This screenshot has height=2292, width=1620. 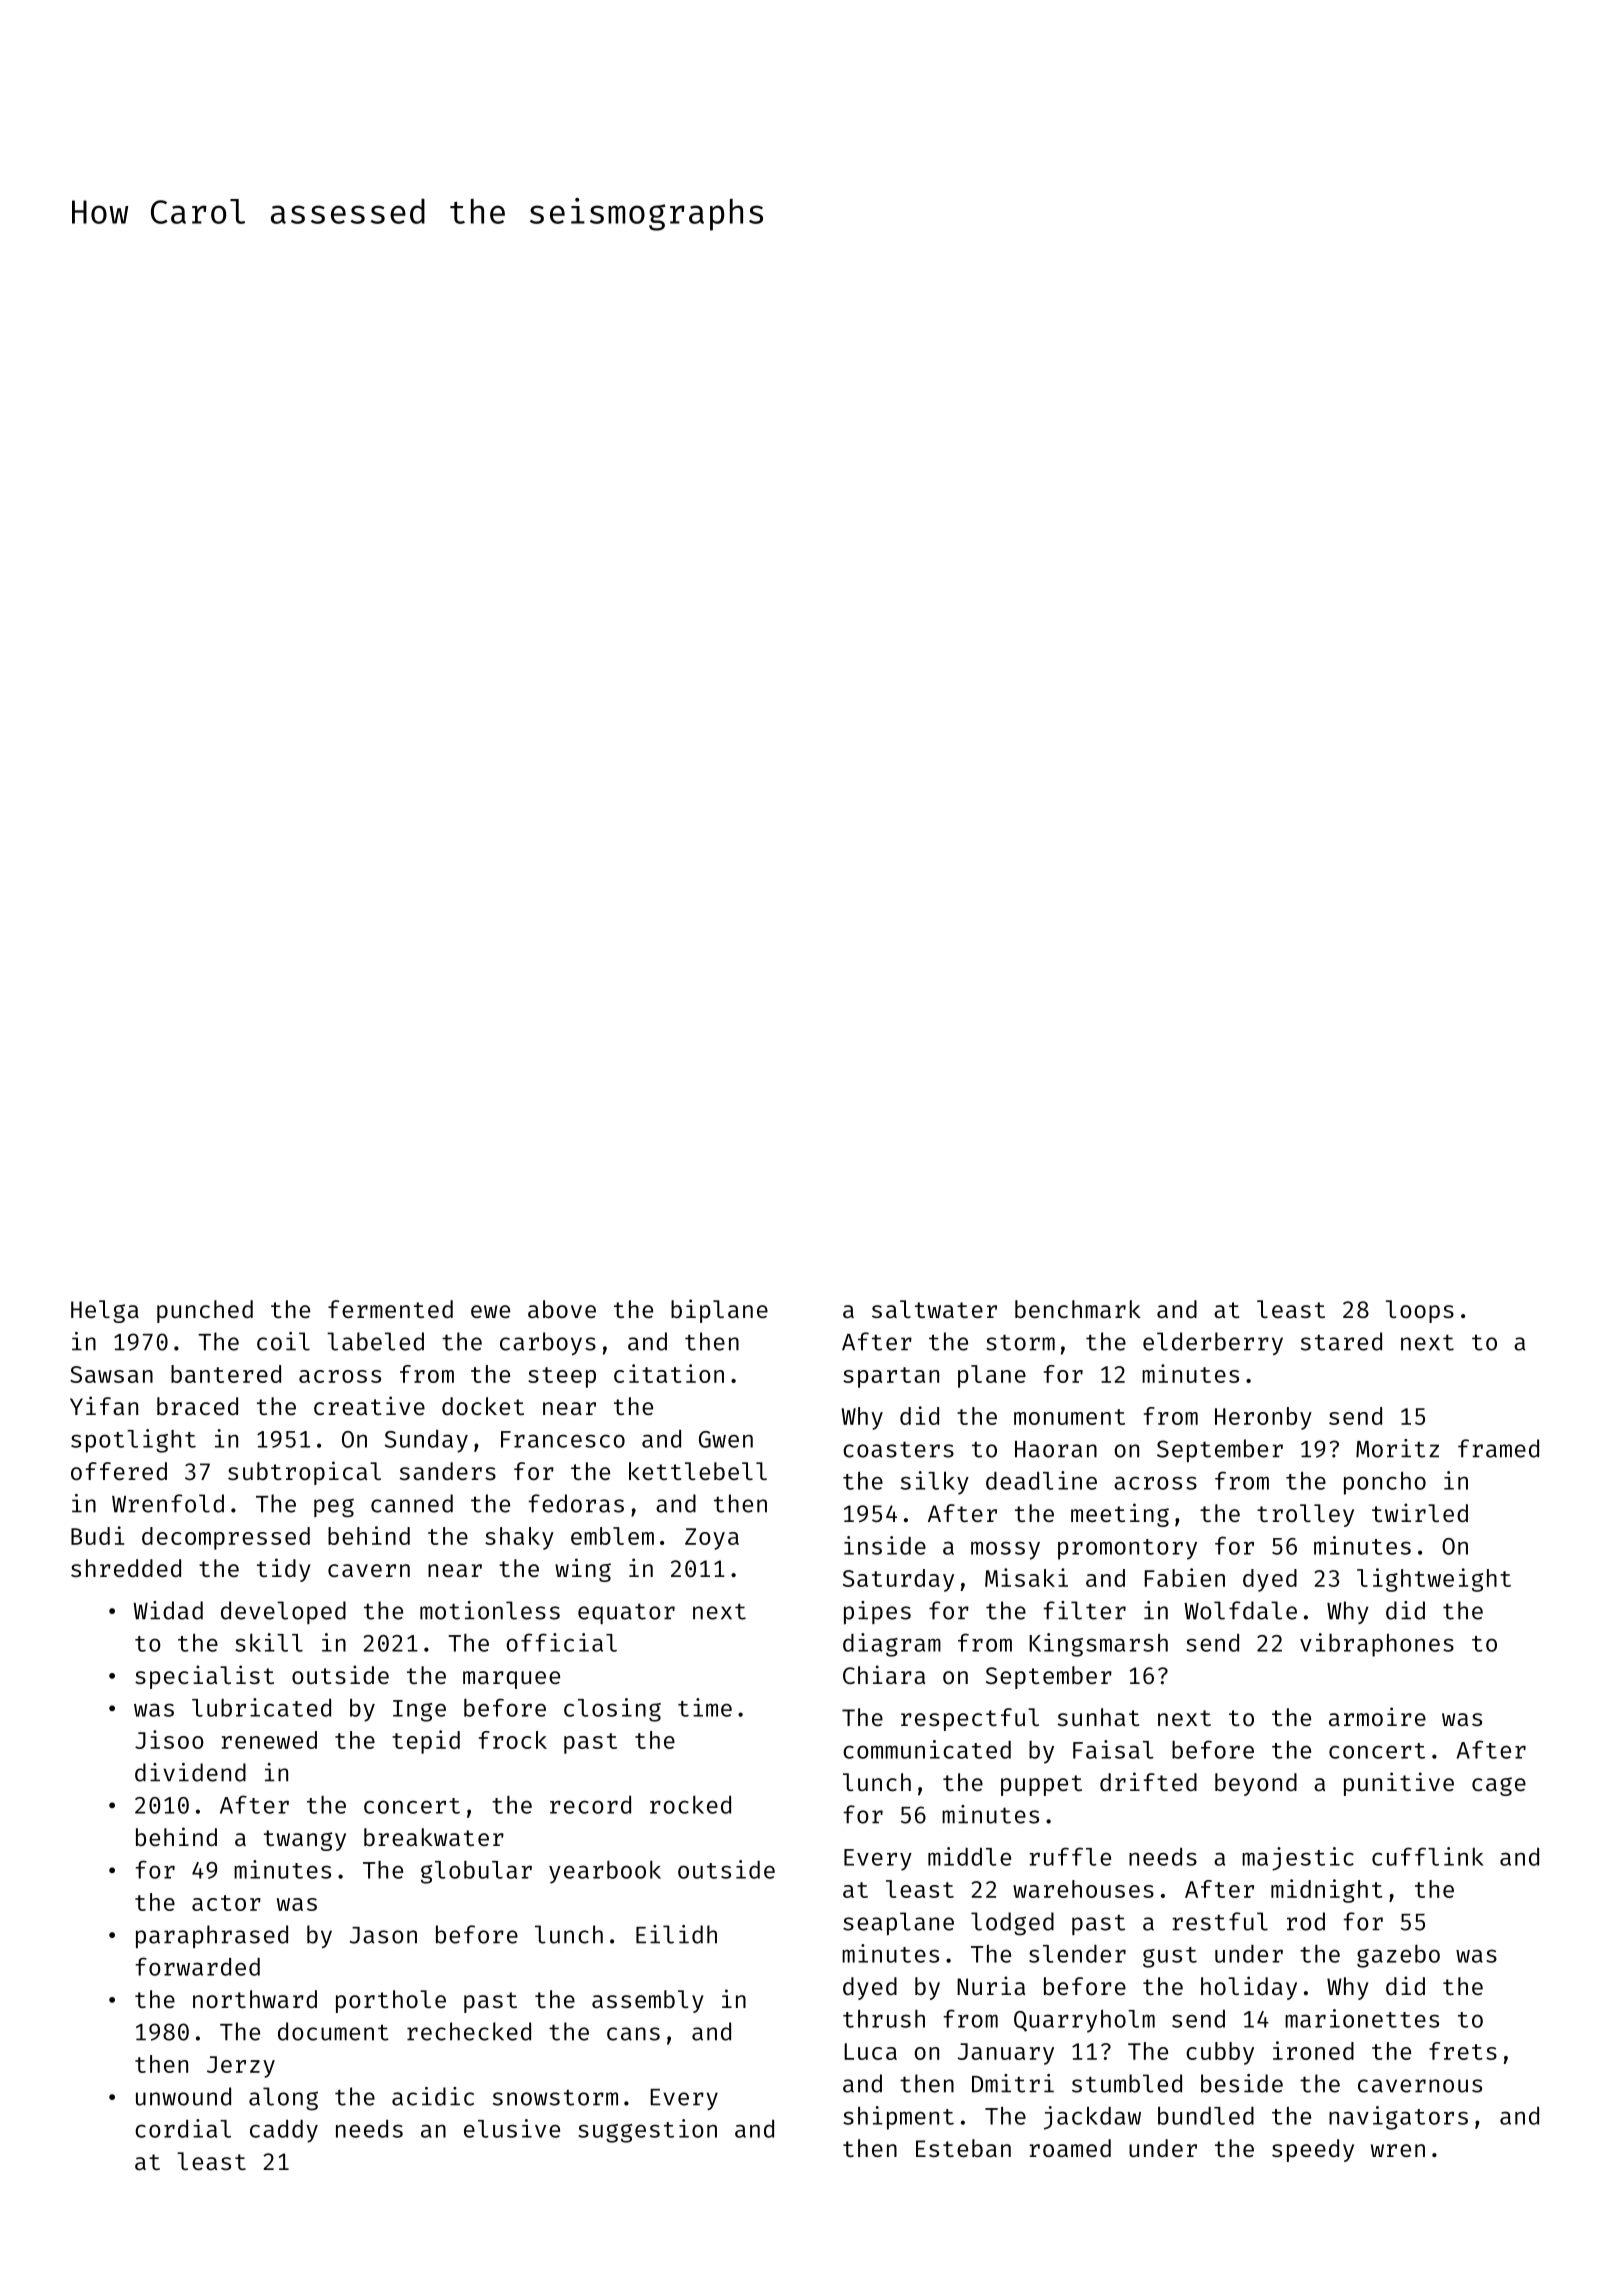 What do you see at coordinates (562, 1642) in the screenshot?
I see `official` at bounding box center [562, 1642].
